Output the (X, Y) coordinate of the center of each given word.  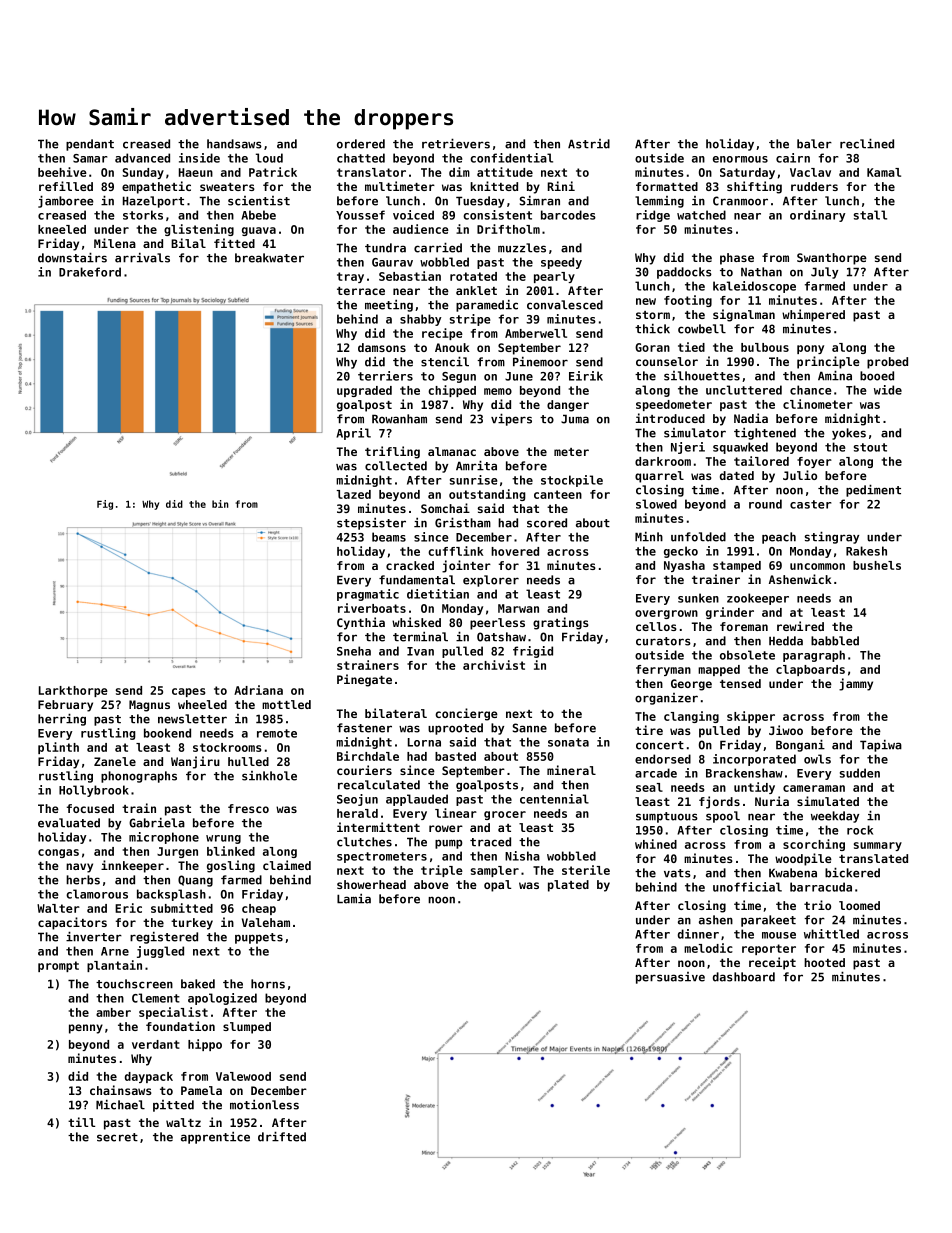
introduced (670, 418)
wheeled (202, 704)
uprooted (455, 729)
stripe (470, 320)
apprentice (215, 1138)
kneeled (62, 229)
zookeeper (758, 599)
